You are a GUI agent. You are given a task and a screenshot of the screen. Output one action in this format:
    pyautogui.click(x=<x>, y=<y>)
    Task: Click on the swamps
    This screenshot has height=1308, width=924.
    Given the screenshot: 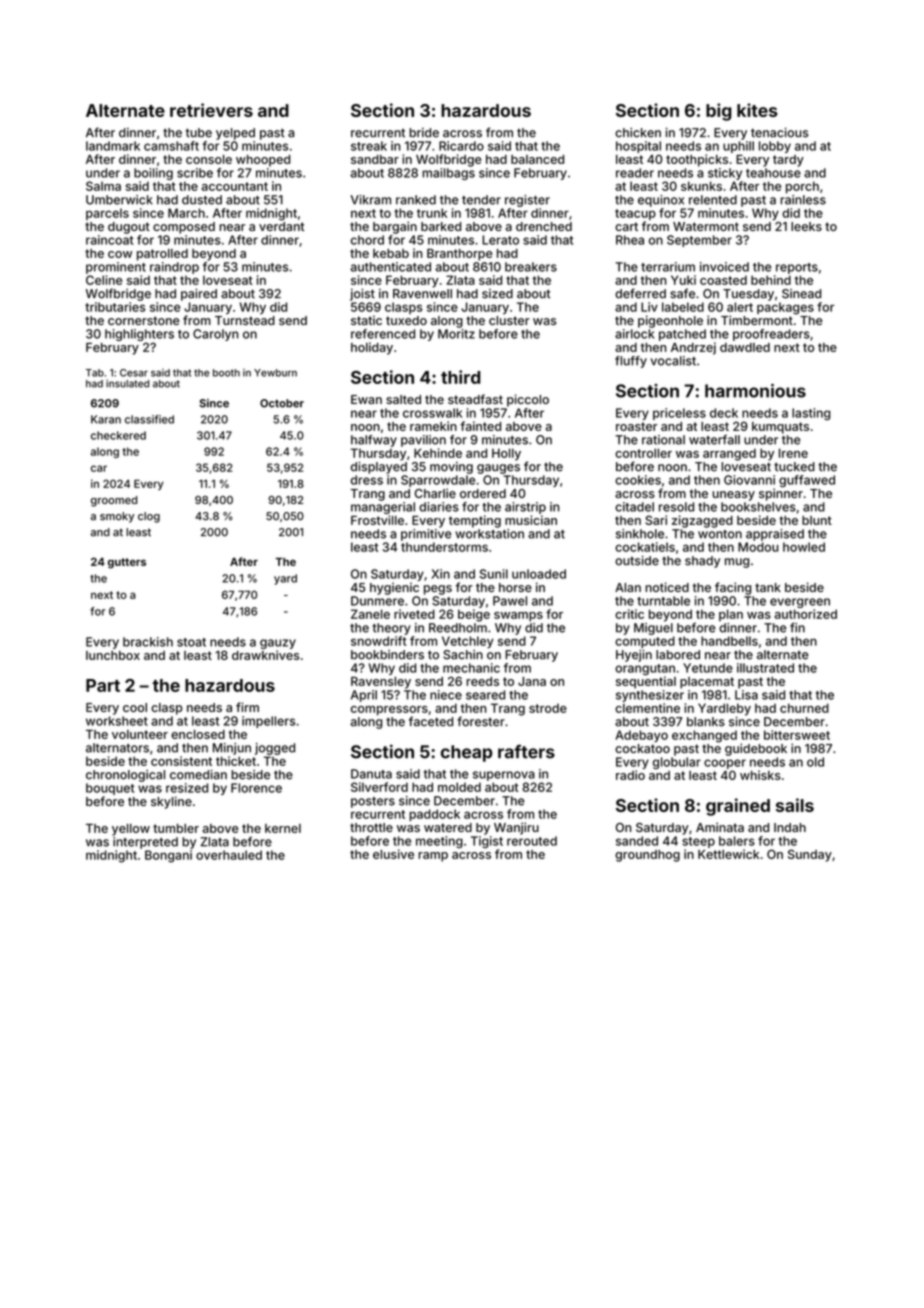 What is the action you would take?
    pyautogui.click(x=518, y=617)
